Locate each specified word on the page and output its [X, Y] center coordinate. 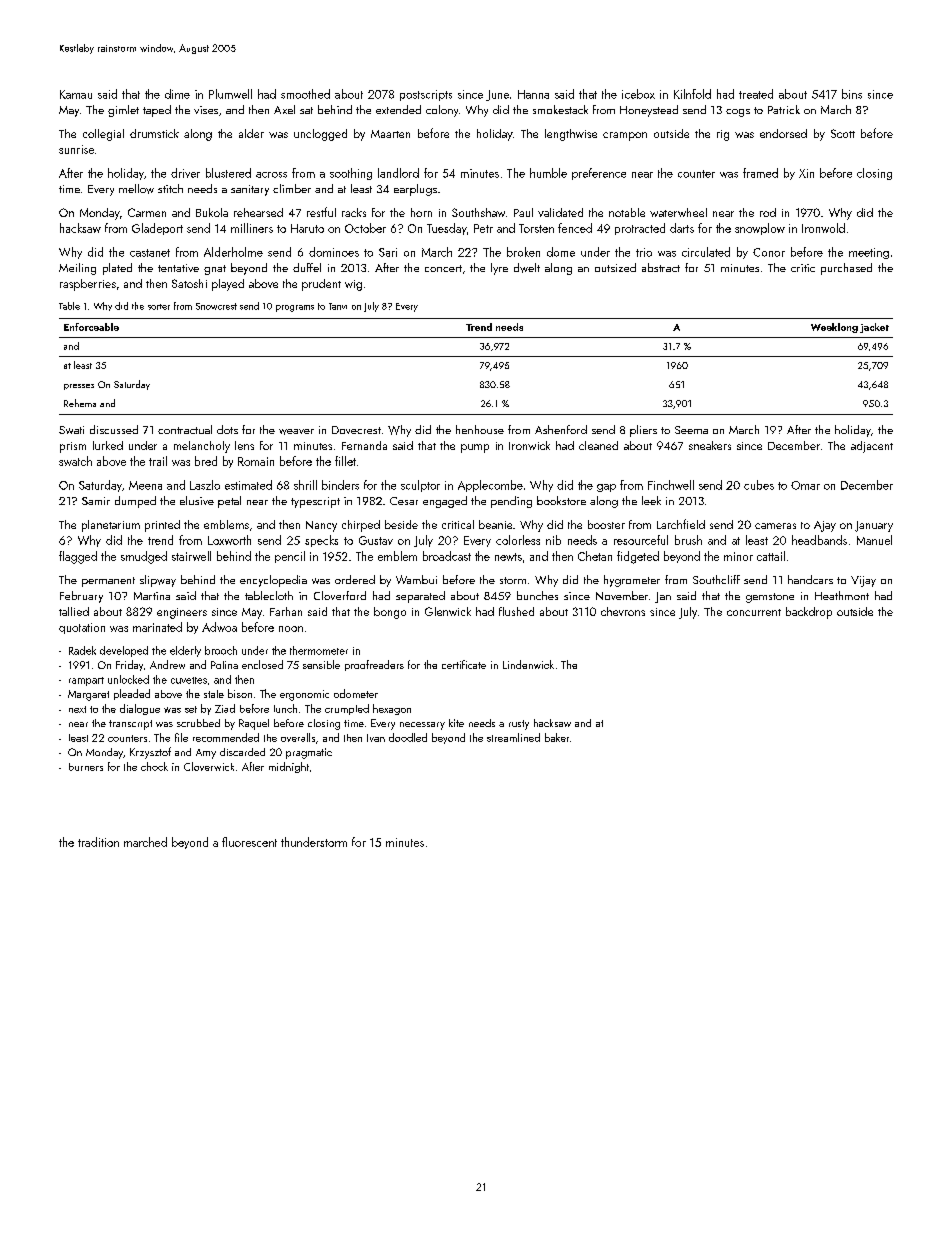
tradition [98, 842]
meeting [869, 253]
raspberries [88, 285]
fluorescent [249, 842]
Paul [523, 212]
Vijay [863, 581]
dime [177, 94]
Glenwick [448, 611]
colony [442, 111]
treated [756, 94]
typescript [315, 502]
